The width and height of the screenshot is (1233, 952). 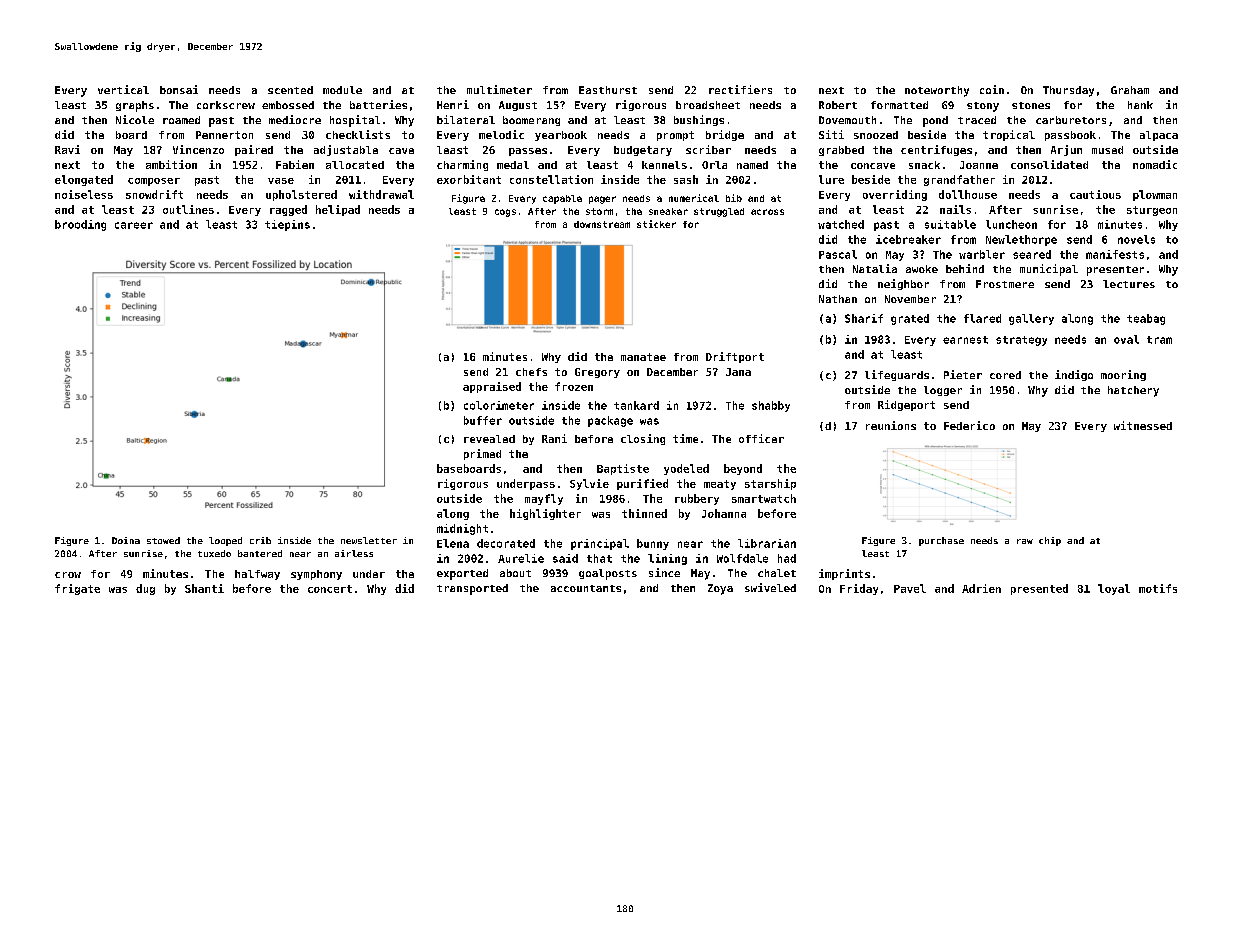 What do you see at coordinates (724, 513) in the screenshot?
I see `Johanna` at bounding box center [724, 513].
